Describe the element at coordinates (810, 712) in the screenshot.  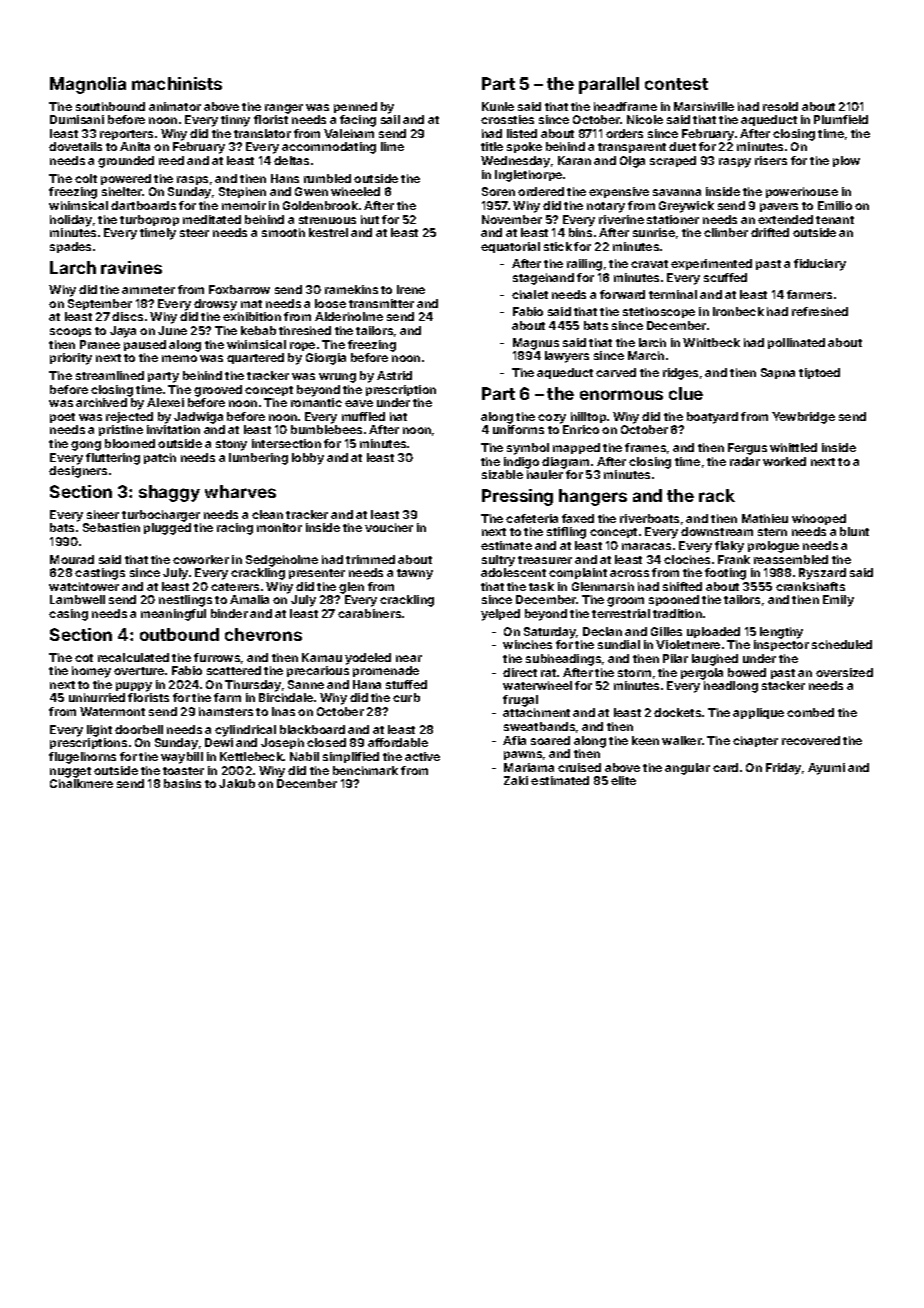
I see `combed` at that location.
